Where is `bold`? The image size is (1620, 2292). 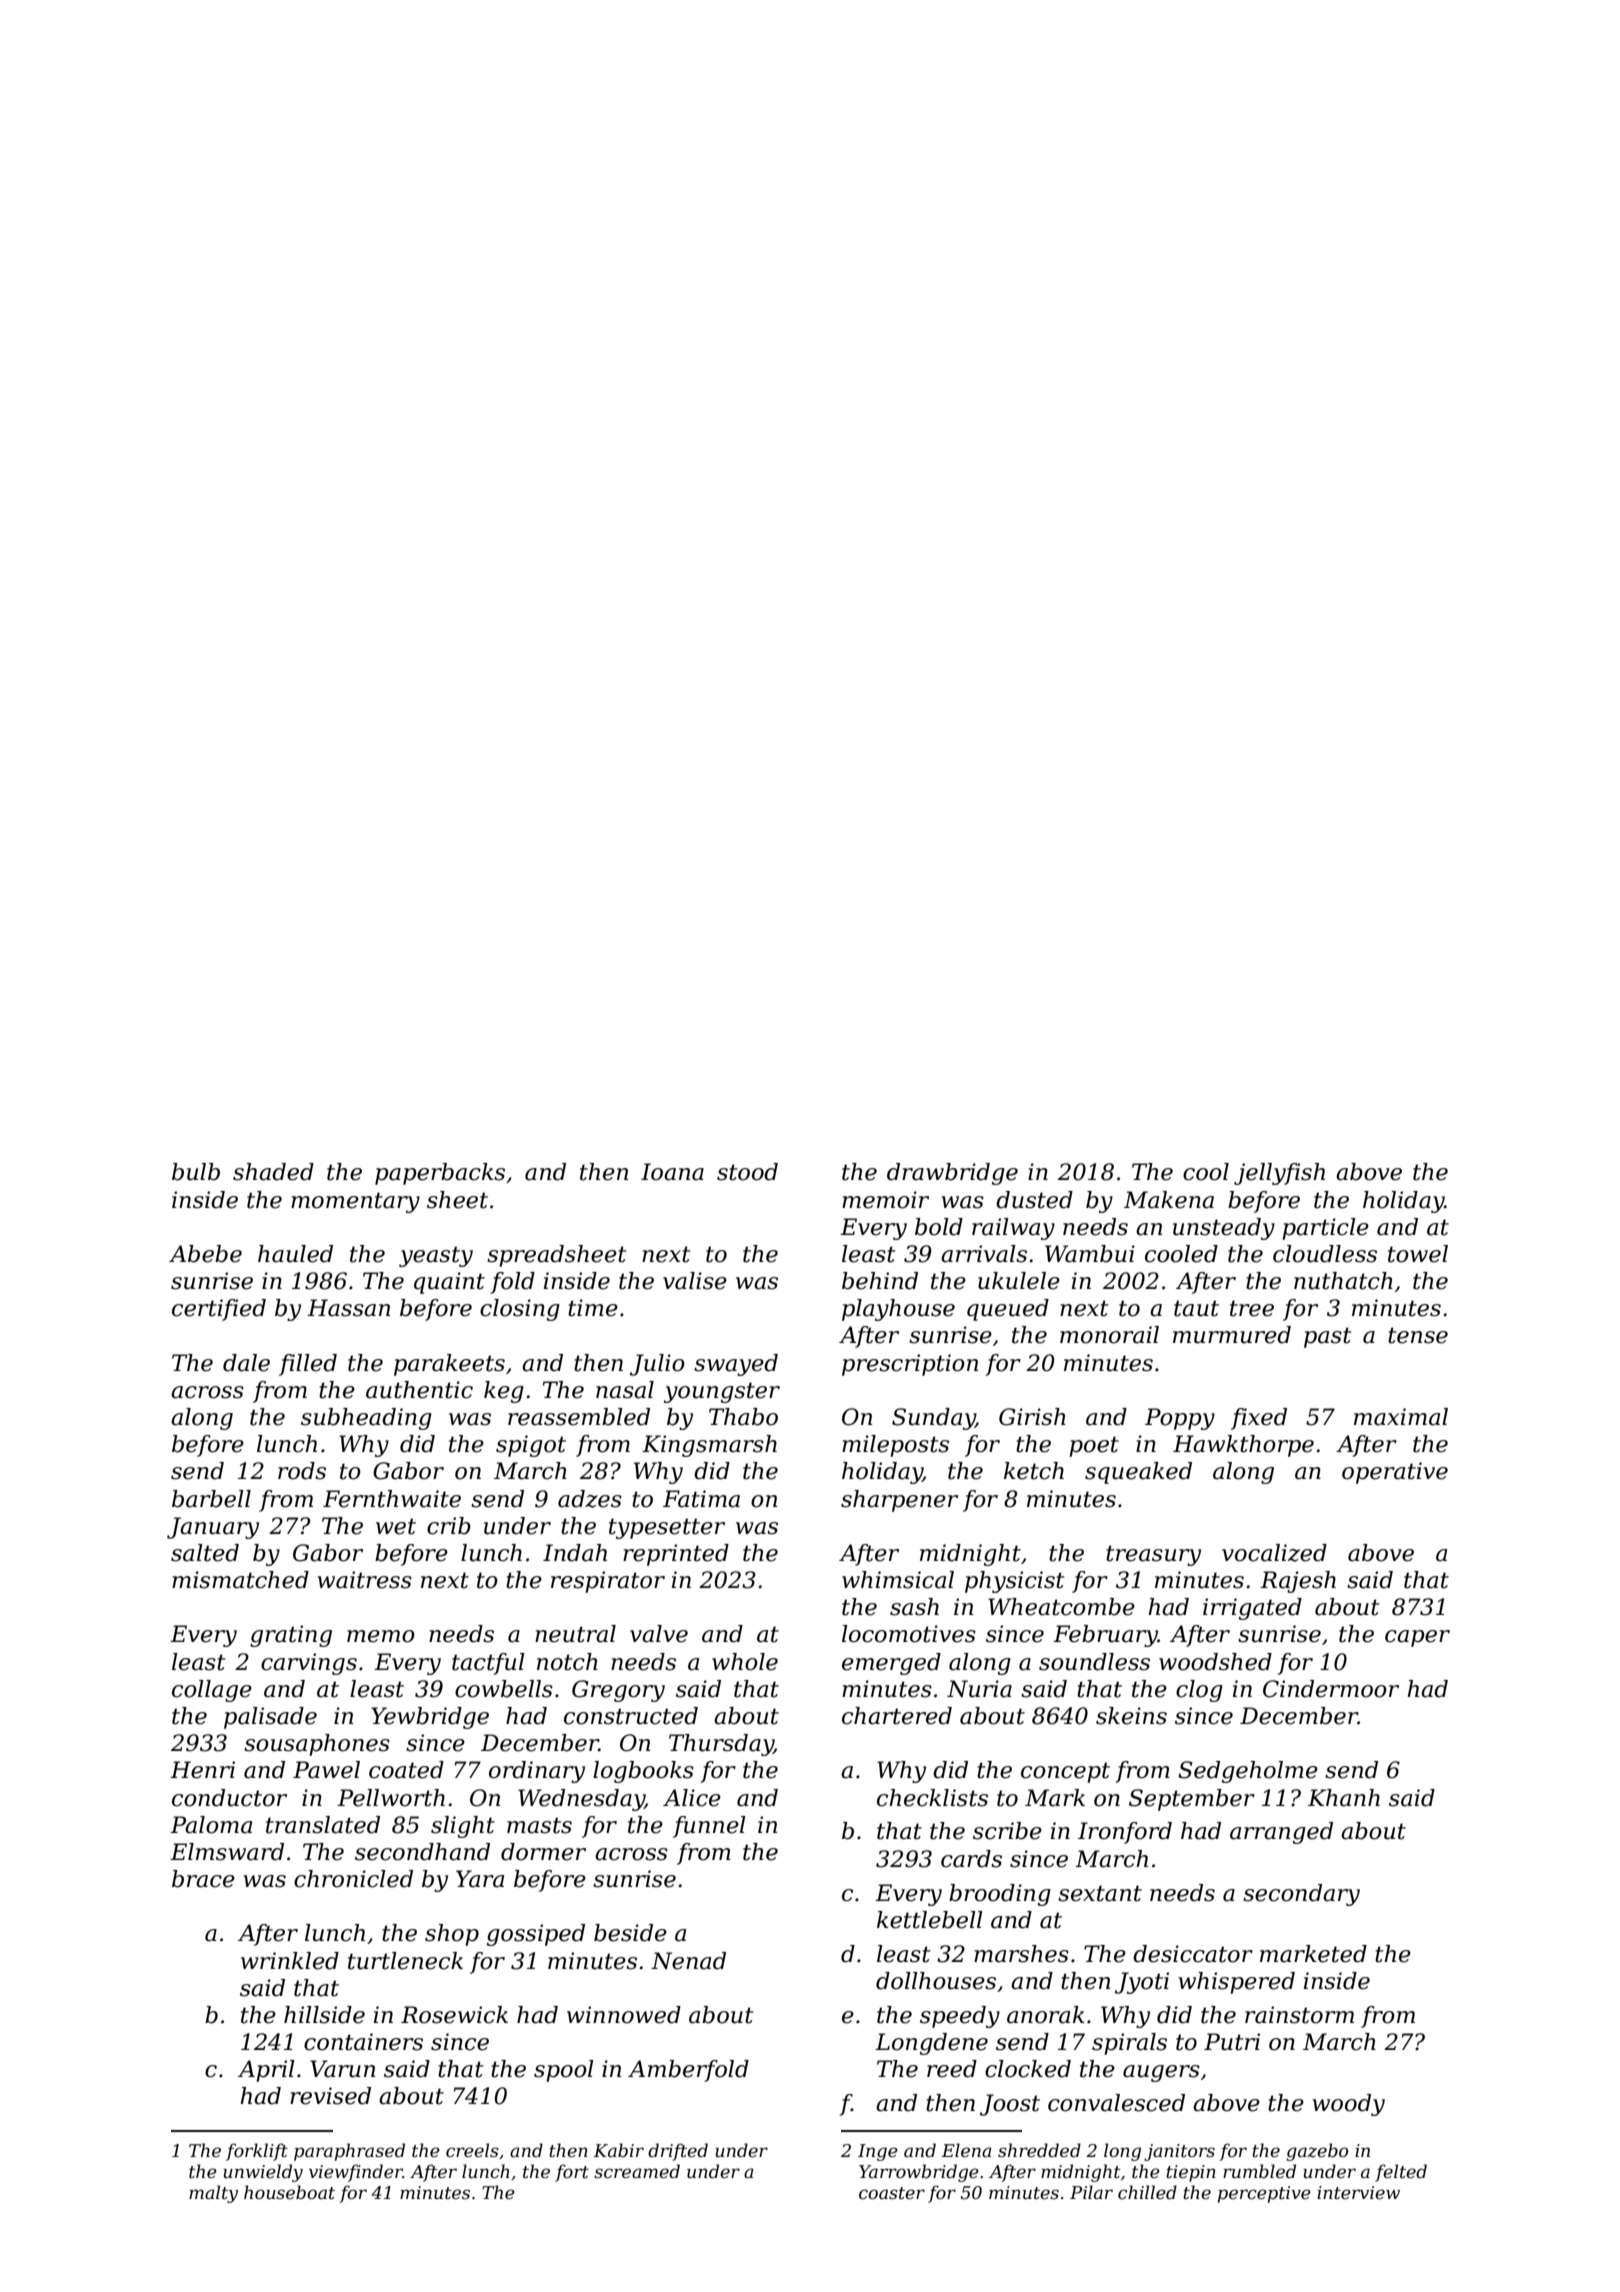 bold is located at coordinates (939, 1227).
